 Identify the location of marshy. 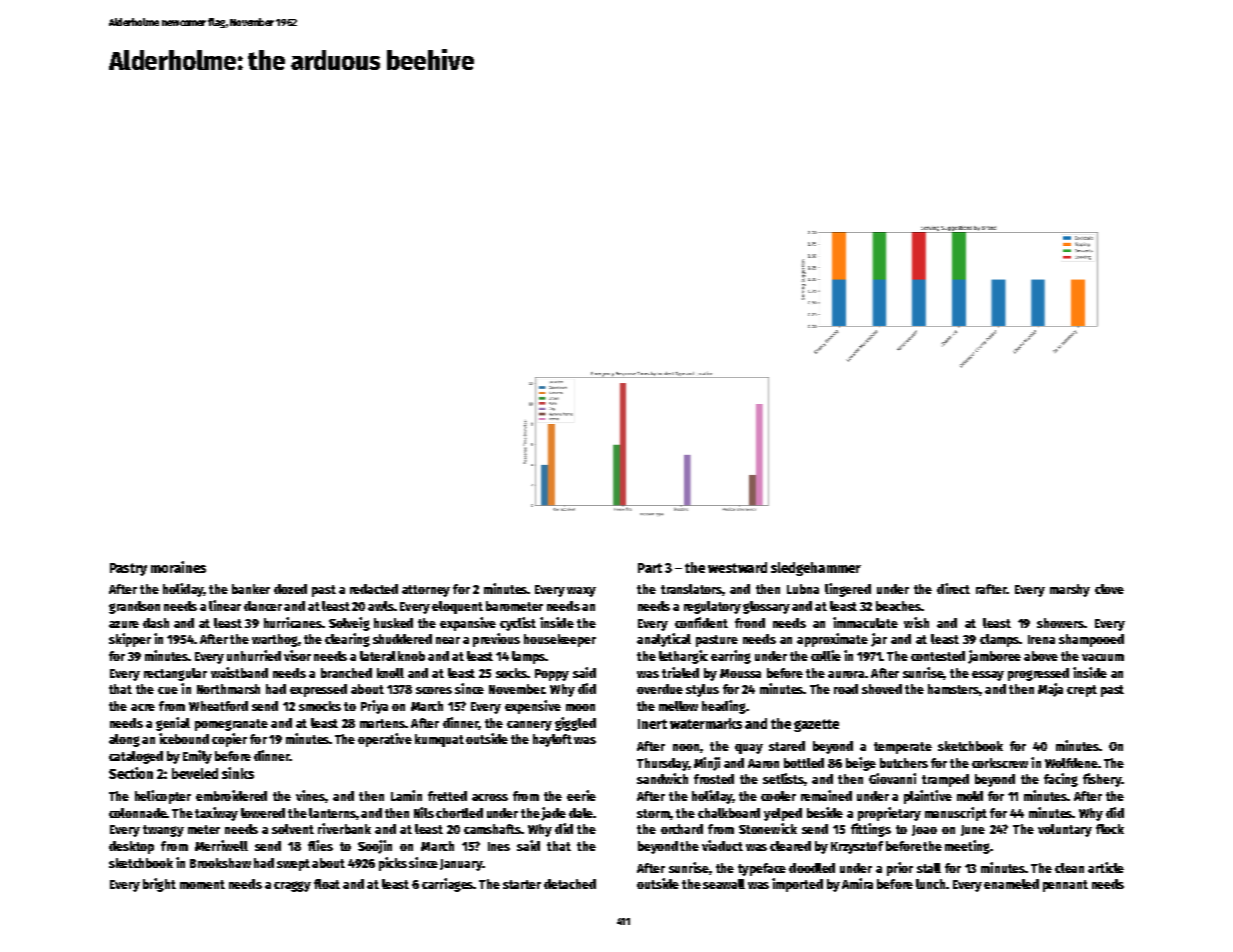
(1070, 590).
